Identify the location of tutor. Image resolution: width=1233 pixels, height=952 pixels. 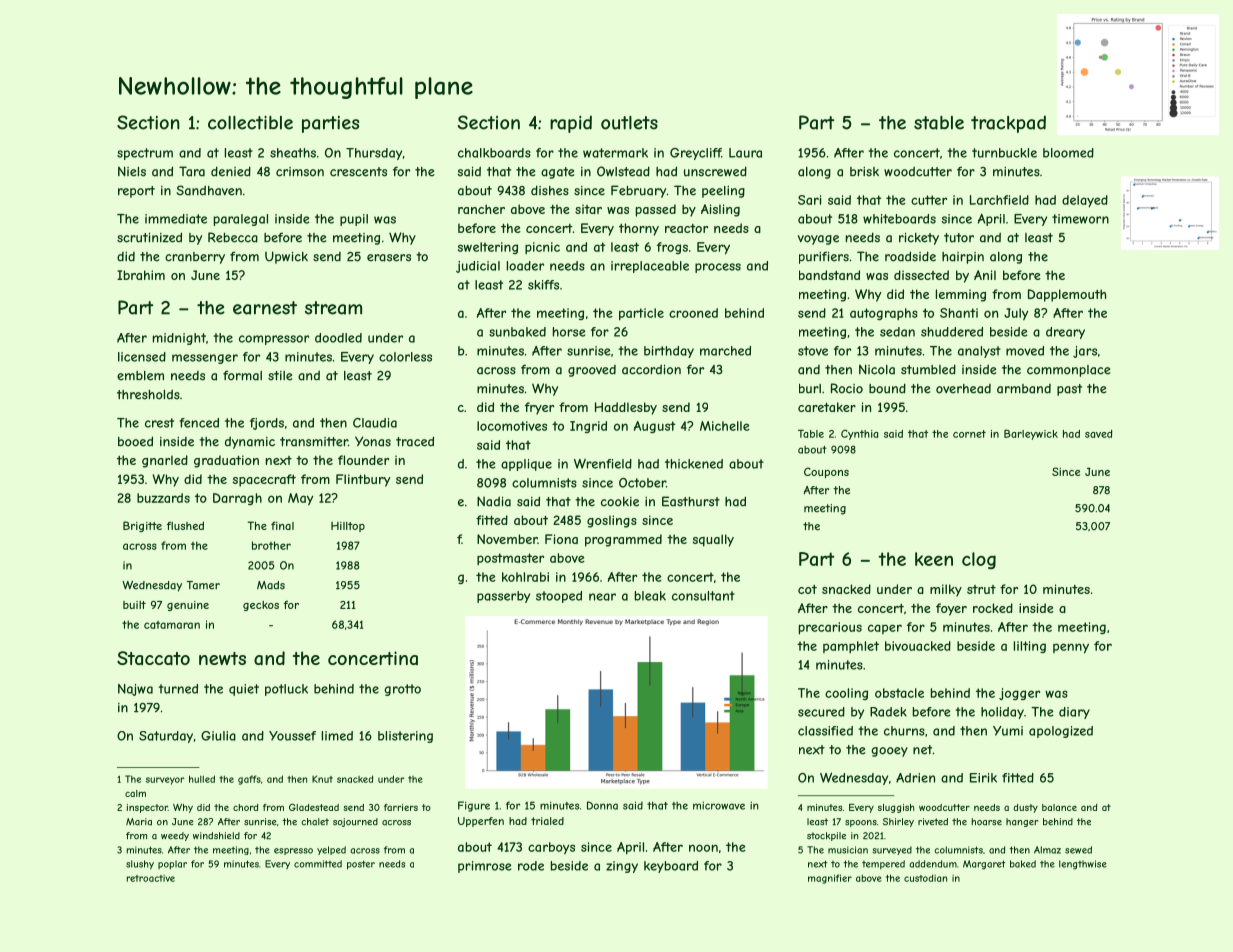
(959, 238).
